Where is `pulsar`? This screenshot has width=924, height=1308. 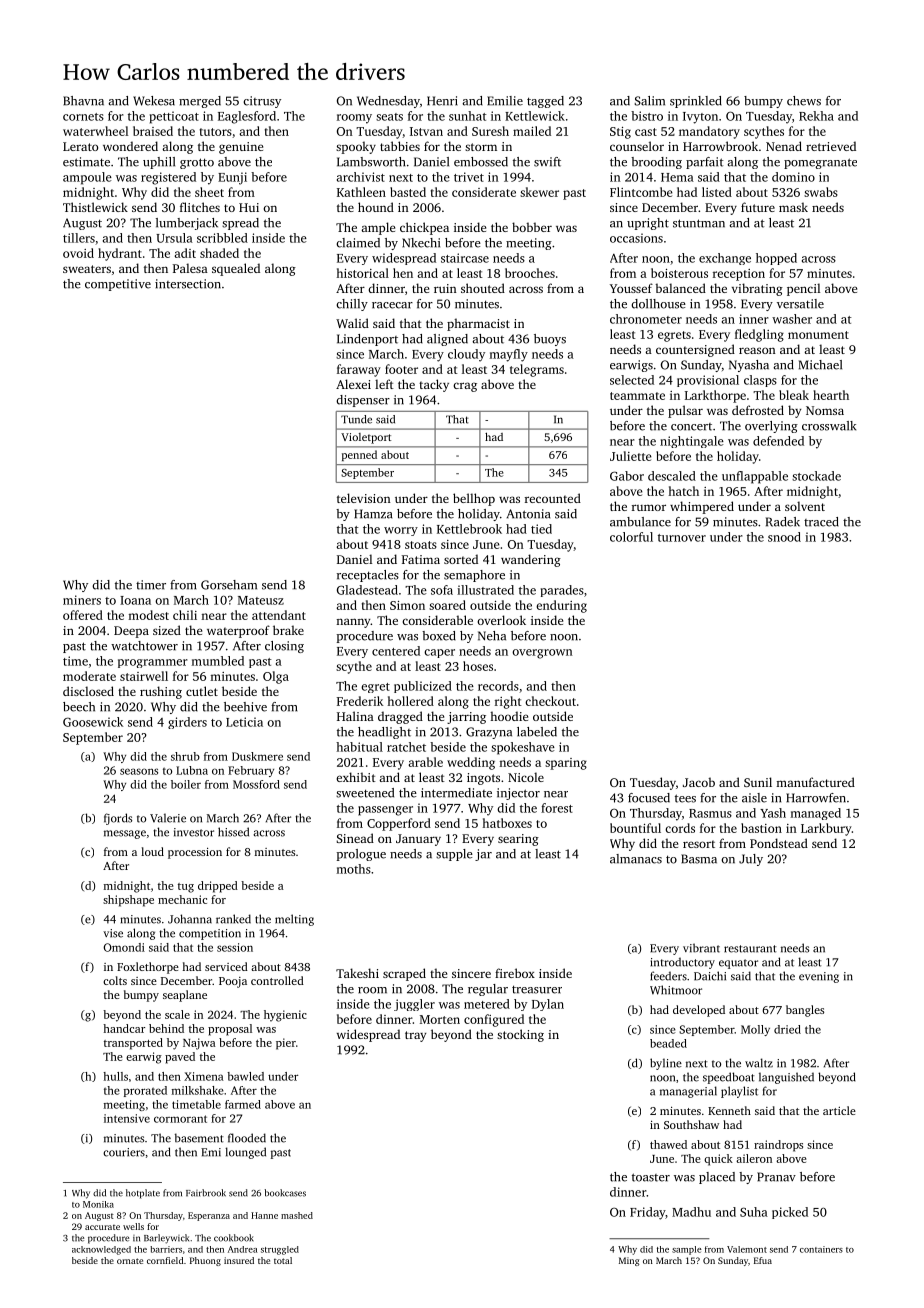 pulsar is located at coordinates (685, 411).
